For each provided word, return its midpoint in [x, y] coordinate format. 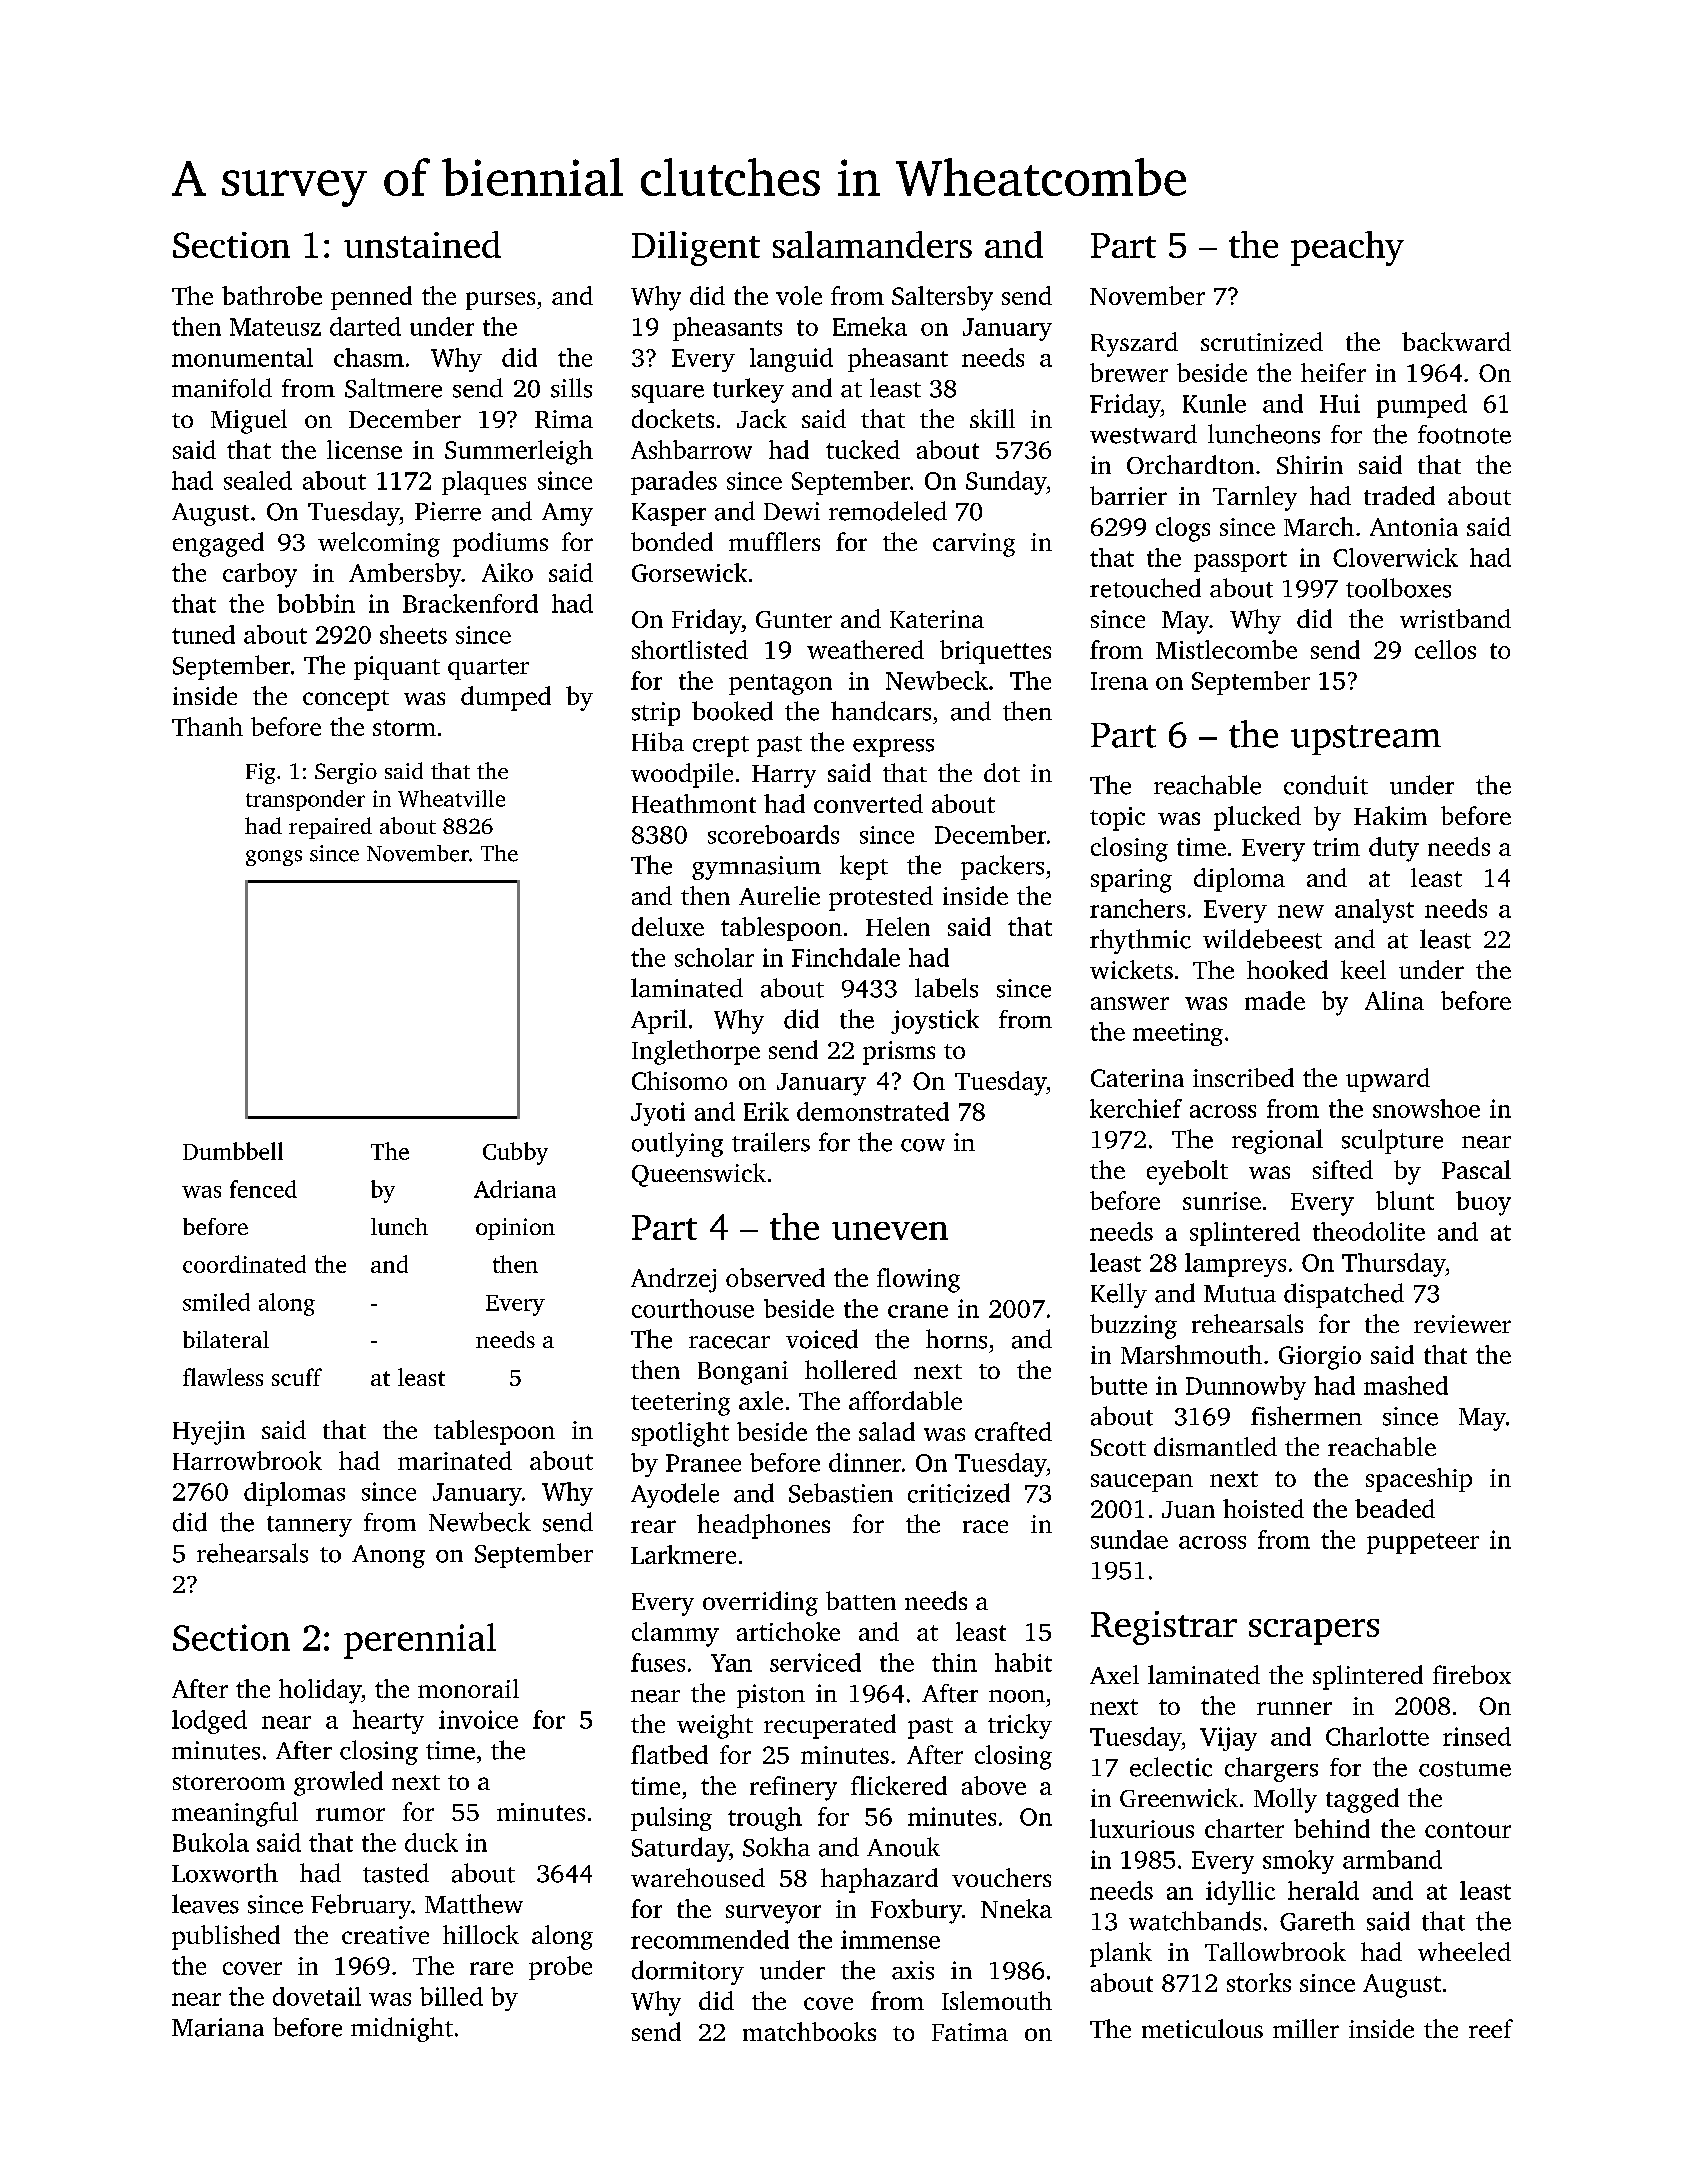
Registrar [1164, 1628]
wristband [1455, 618]
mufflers [774, 541]
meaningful [235, 1814]
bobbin [316, 603]
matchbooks [809, 2031]
